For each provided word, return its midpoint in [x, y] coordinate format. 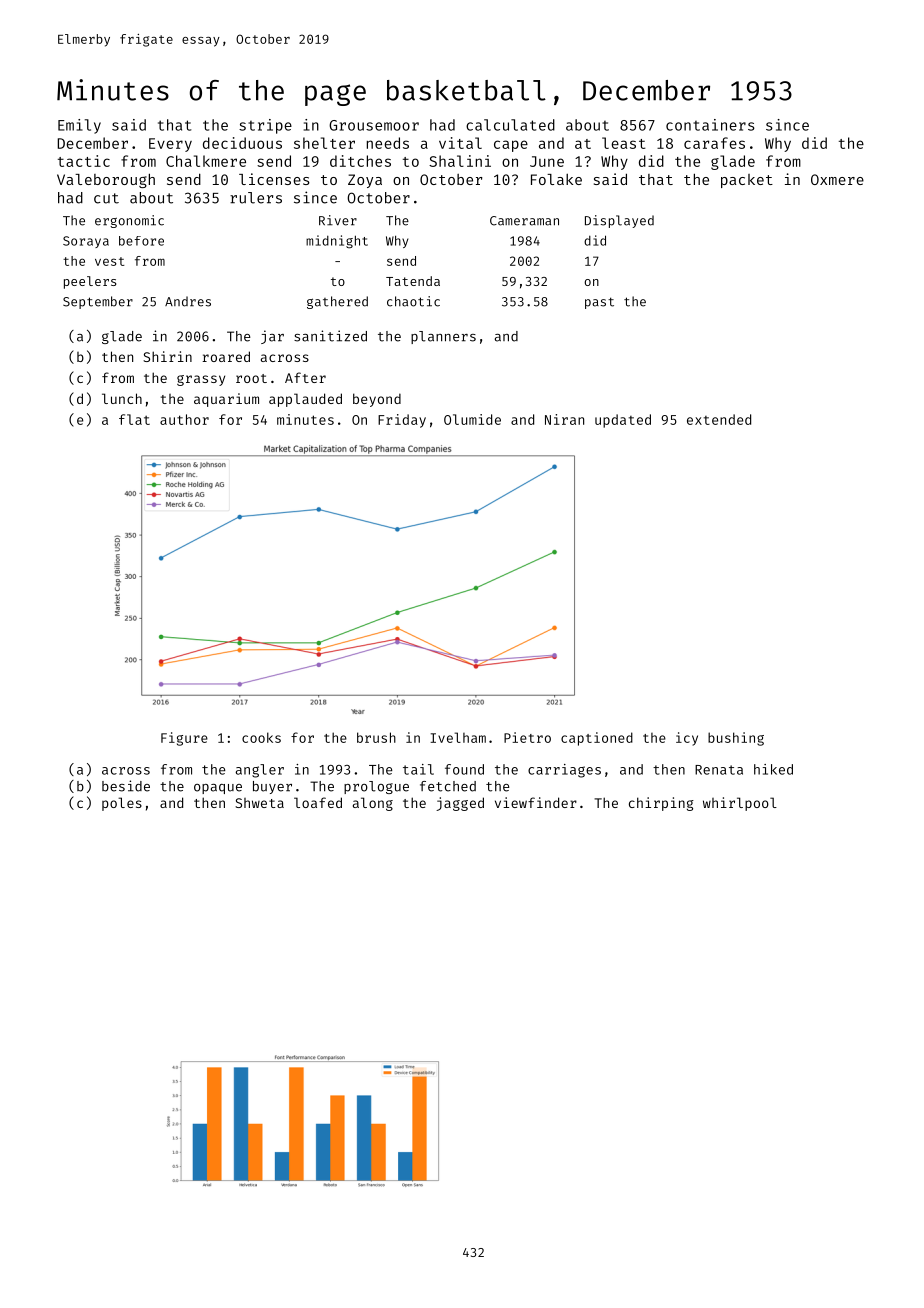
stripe [265, 126]
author [184, 419]
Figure [184, 739]
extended [719, 419]
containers [710, 125]
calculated [510, 125]
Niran [564, 419]
